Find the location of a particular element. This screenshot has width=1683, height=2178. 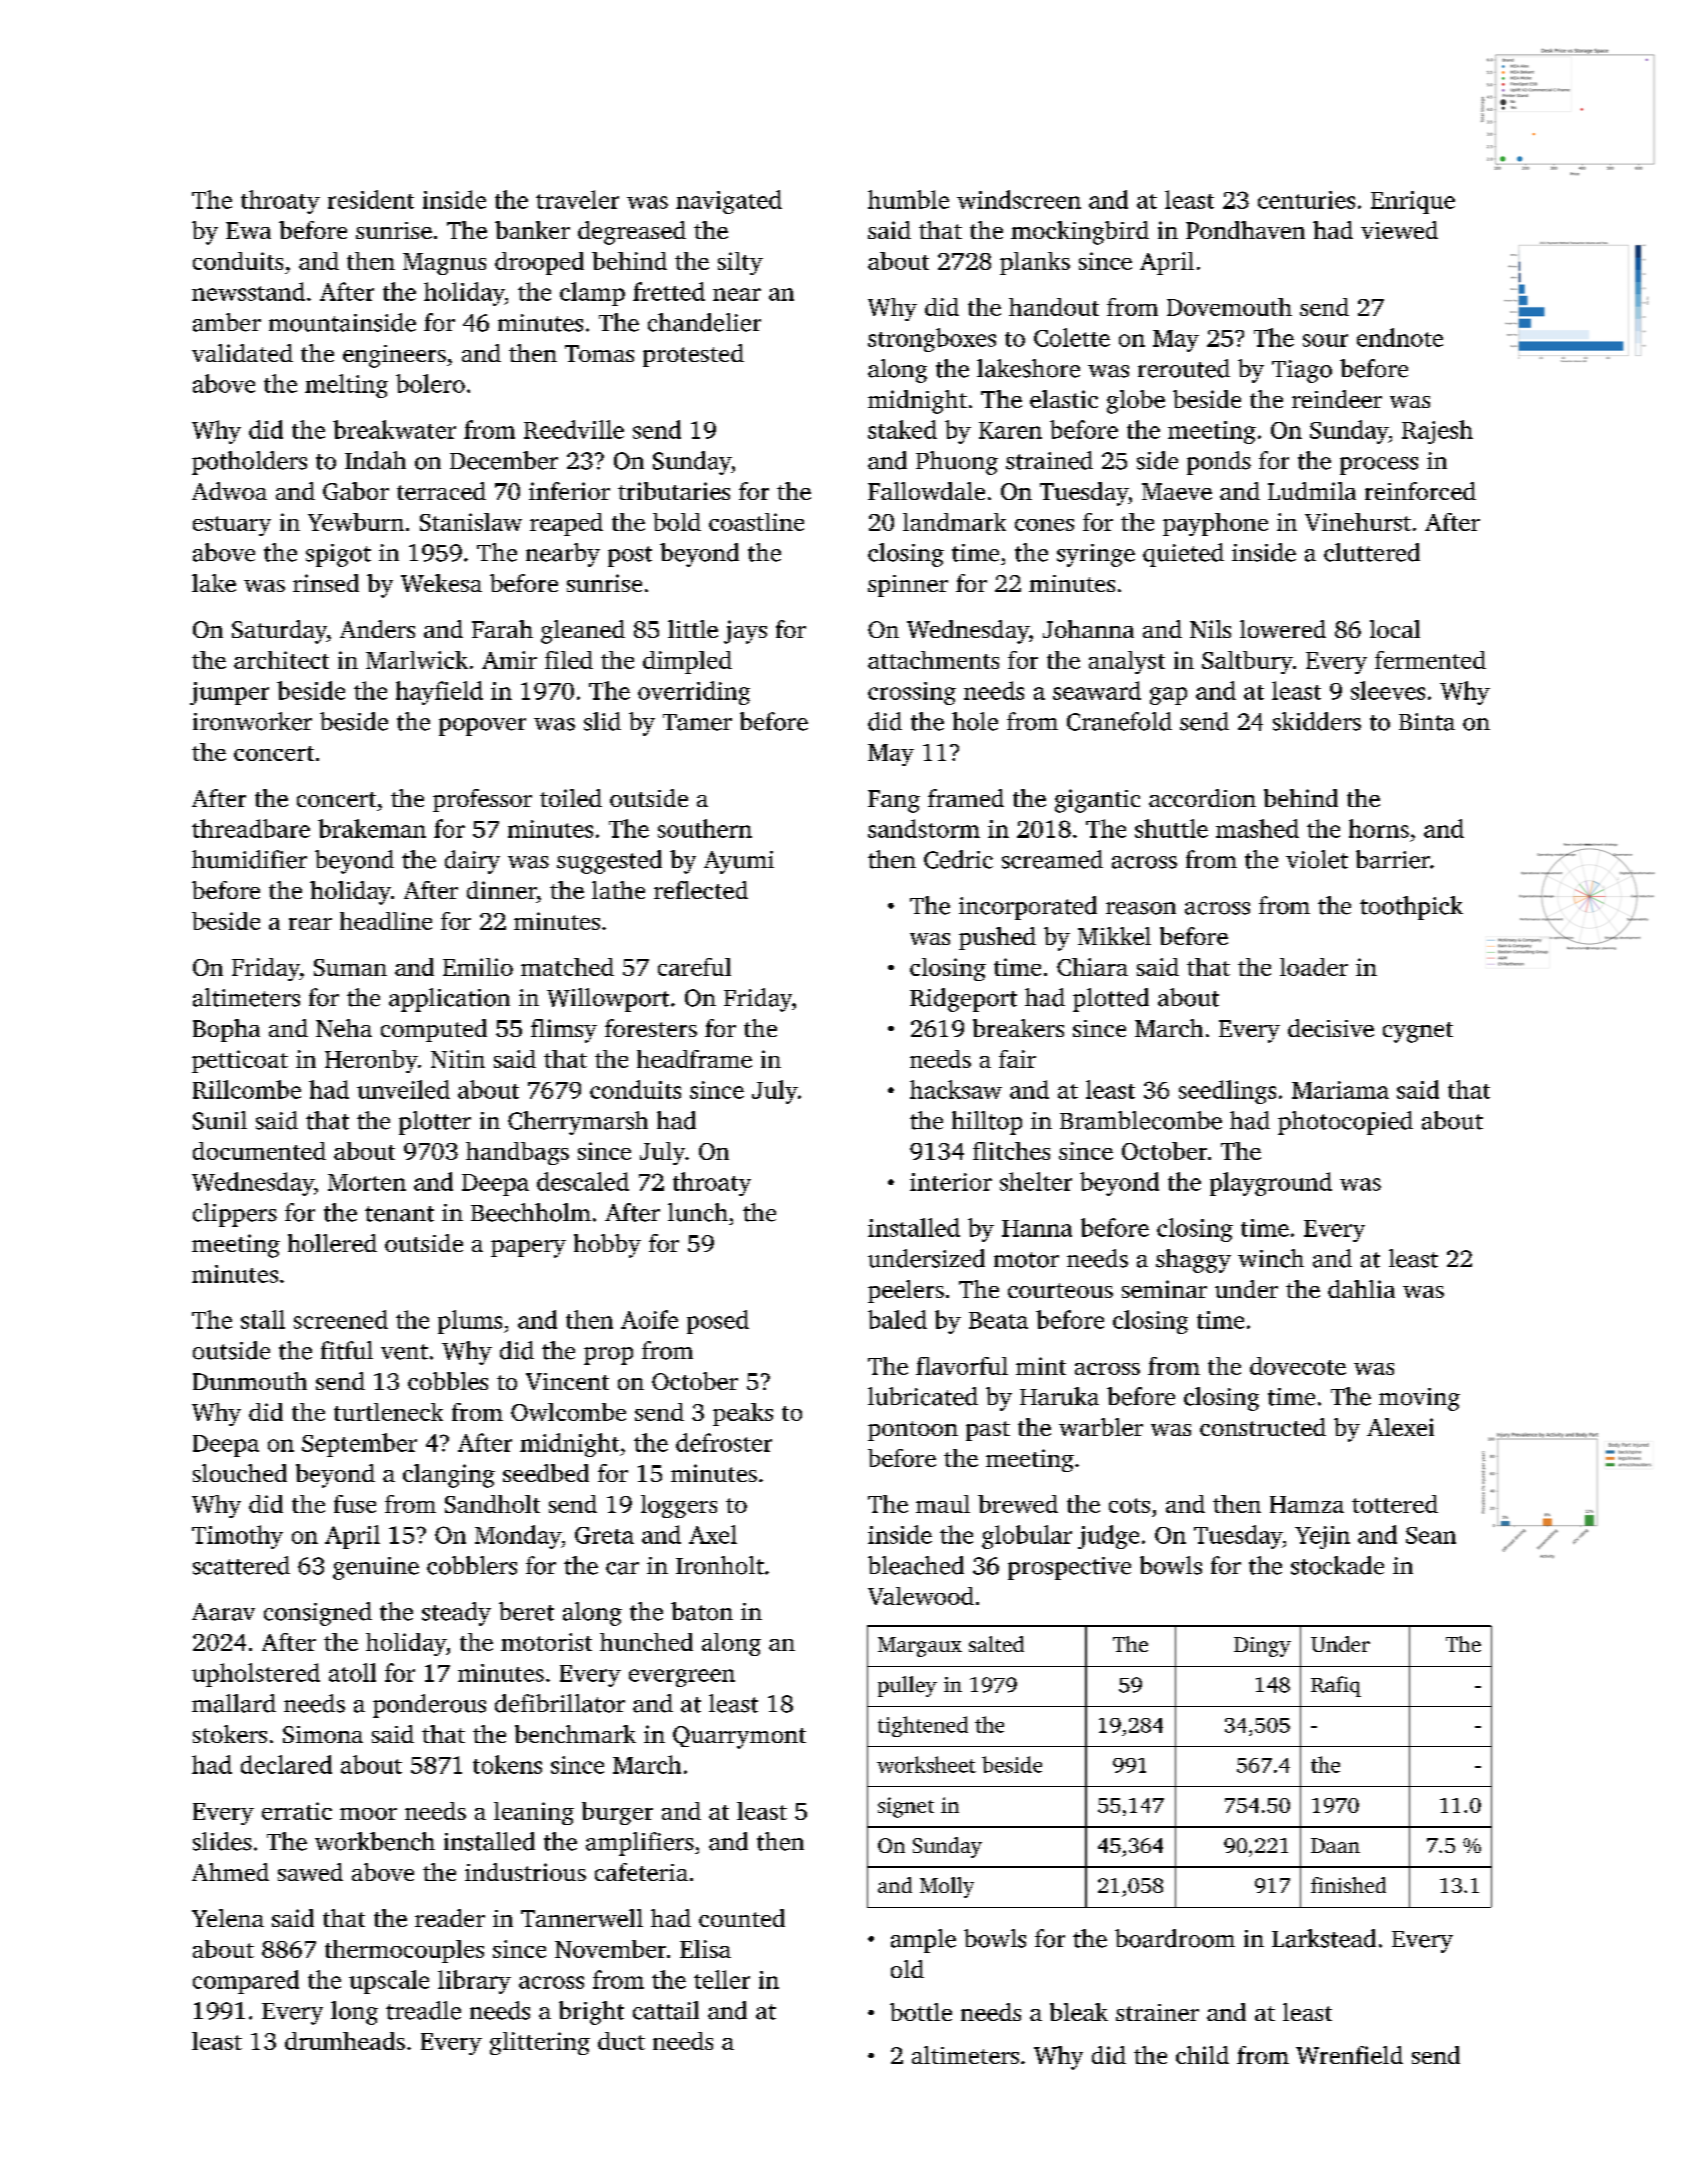

screened is located at coordinates (341, 1319).
